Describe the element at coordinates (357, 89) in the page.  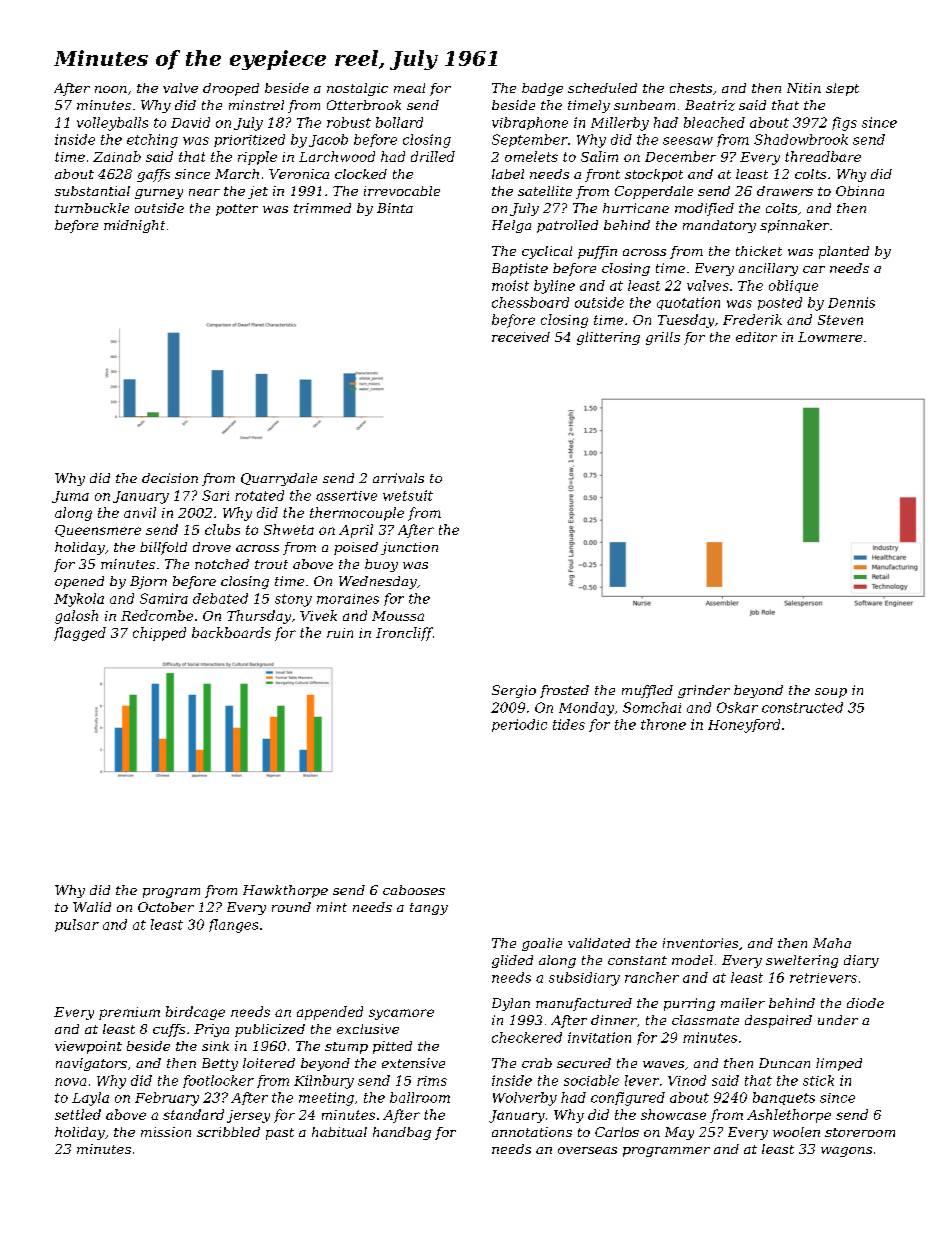
I see `nostalgic` at that location.
